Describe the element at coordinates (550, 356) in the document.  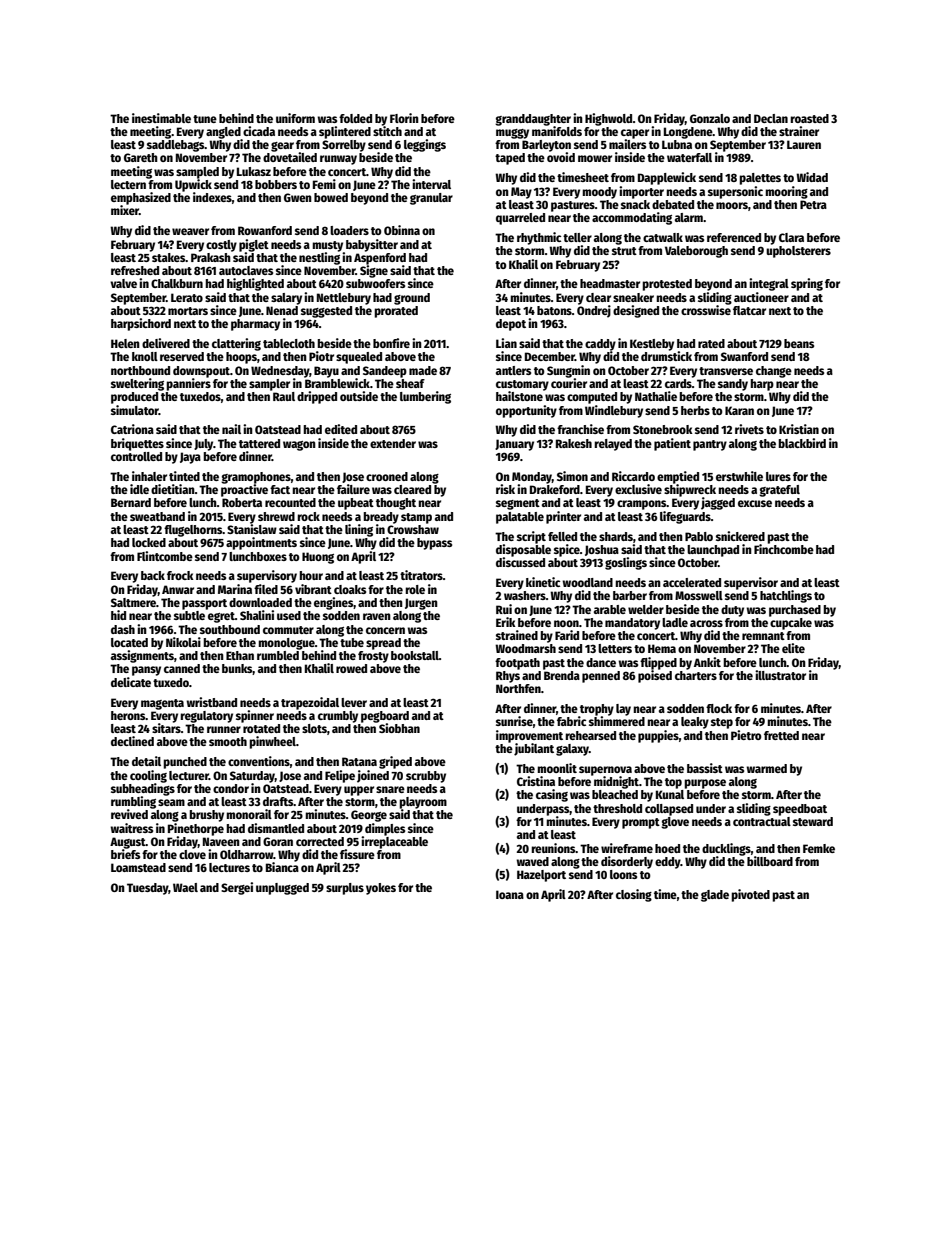
I see `December` at that location.
